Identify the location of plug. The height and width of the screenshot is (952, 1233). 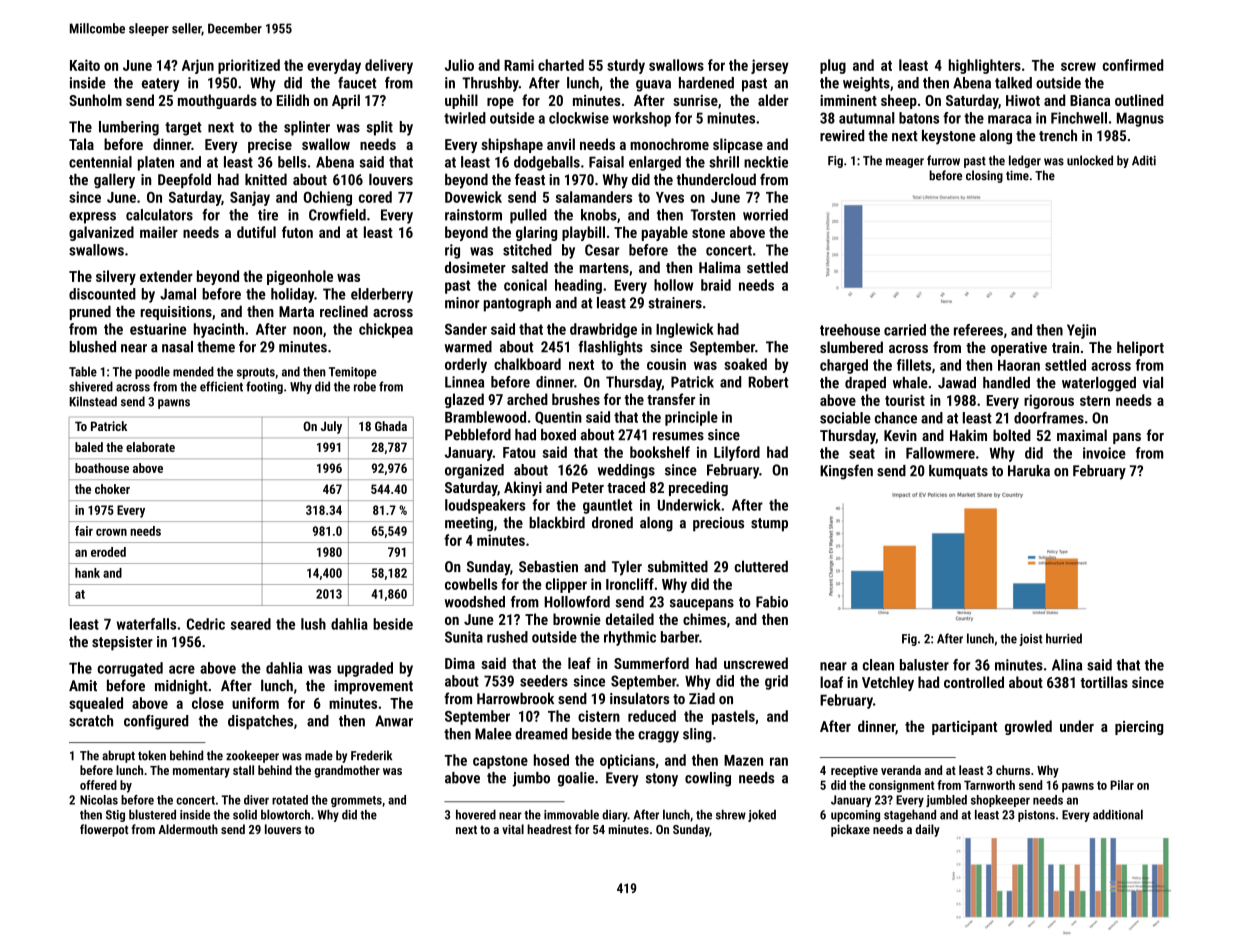
(833, 66).
